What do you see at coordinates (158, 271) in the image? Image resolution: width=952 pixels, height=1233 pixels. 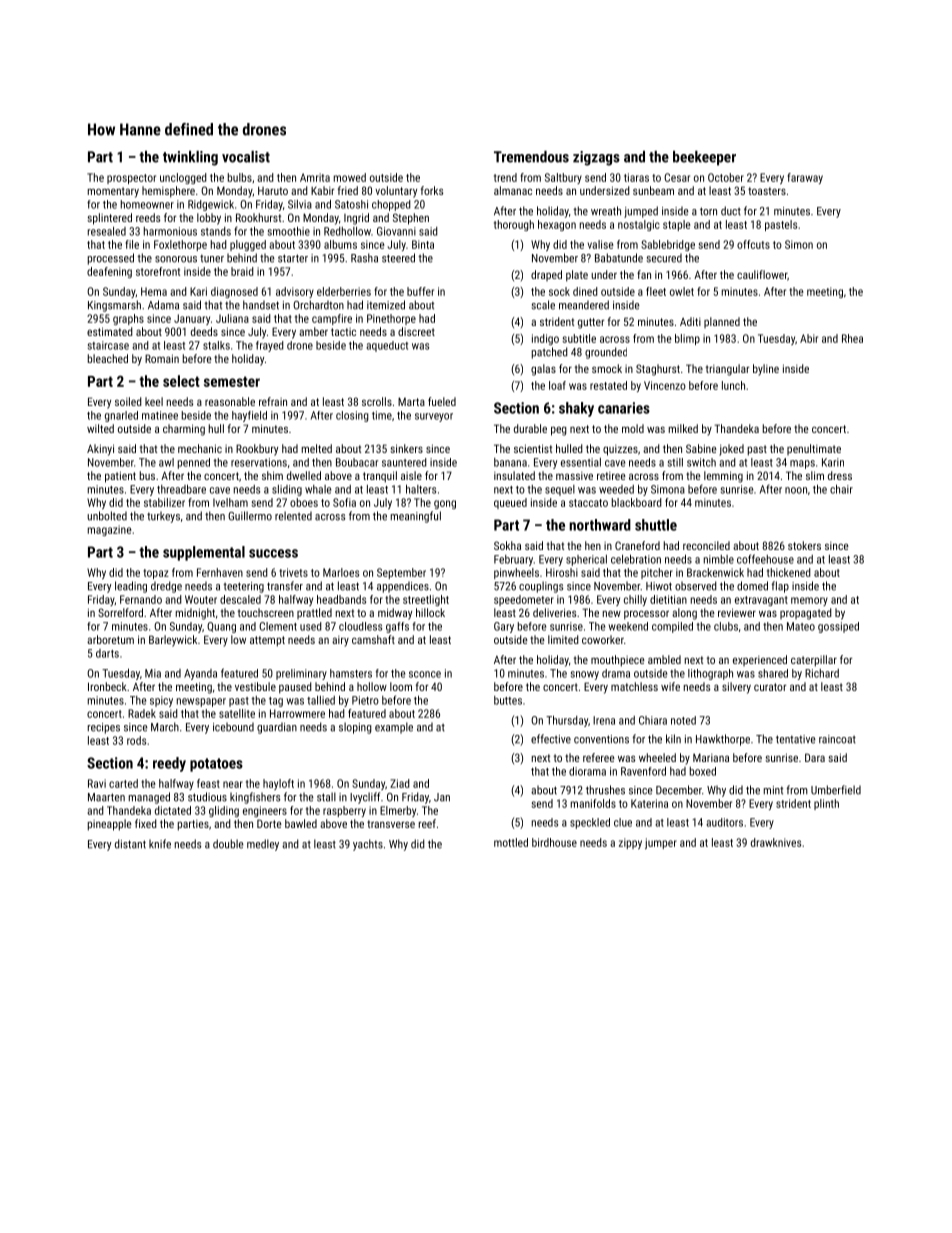 I see `storefront` at bounding box center [158, 271].
